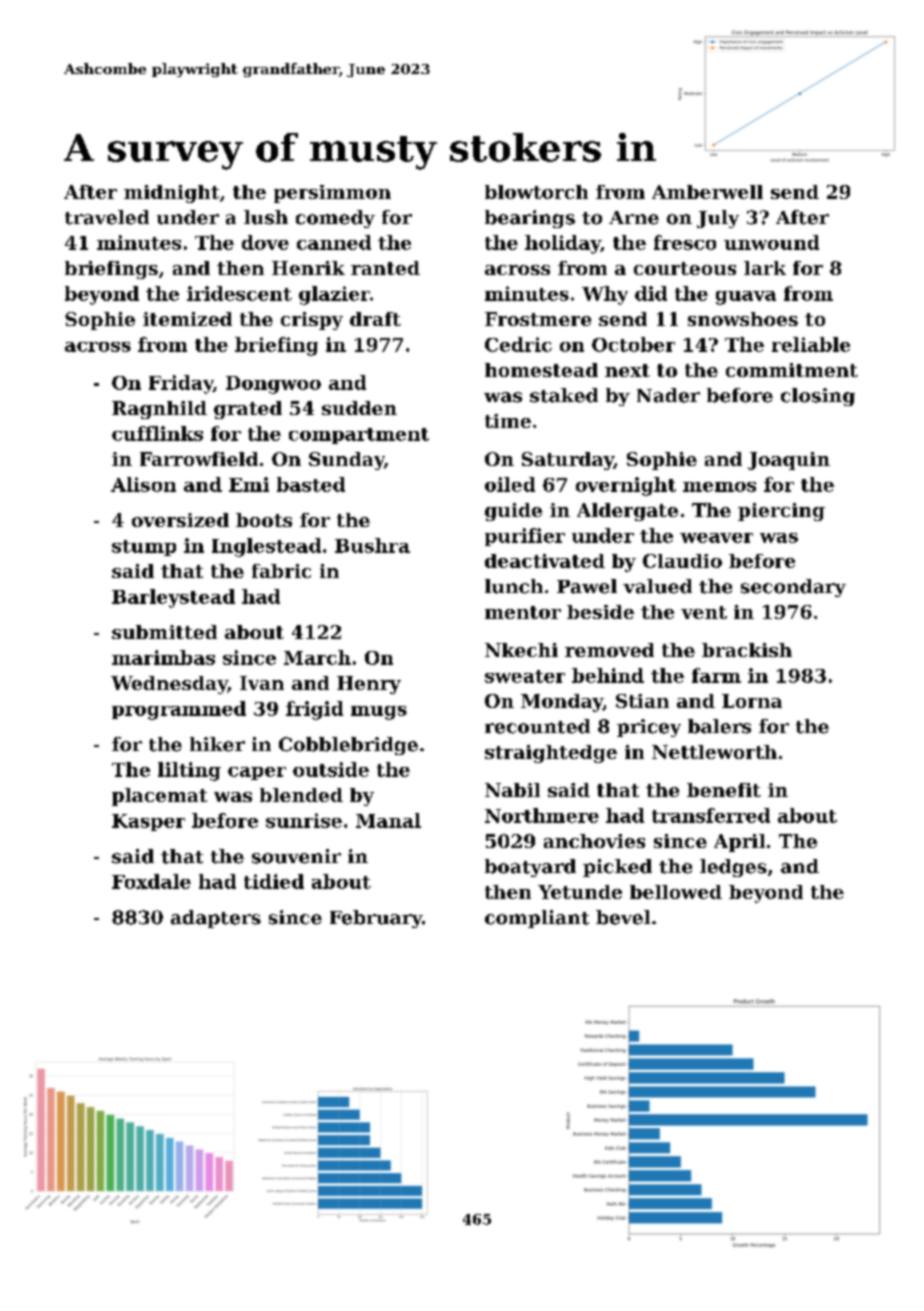  Describe the element at coordinates (587, 586) in the screenshot. I see `Pawel` at that location.
